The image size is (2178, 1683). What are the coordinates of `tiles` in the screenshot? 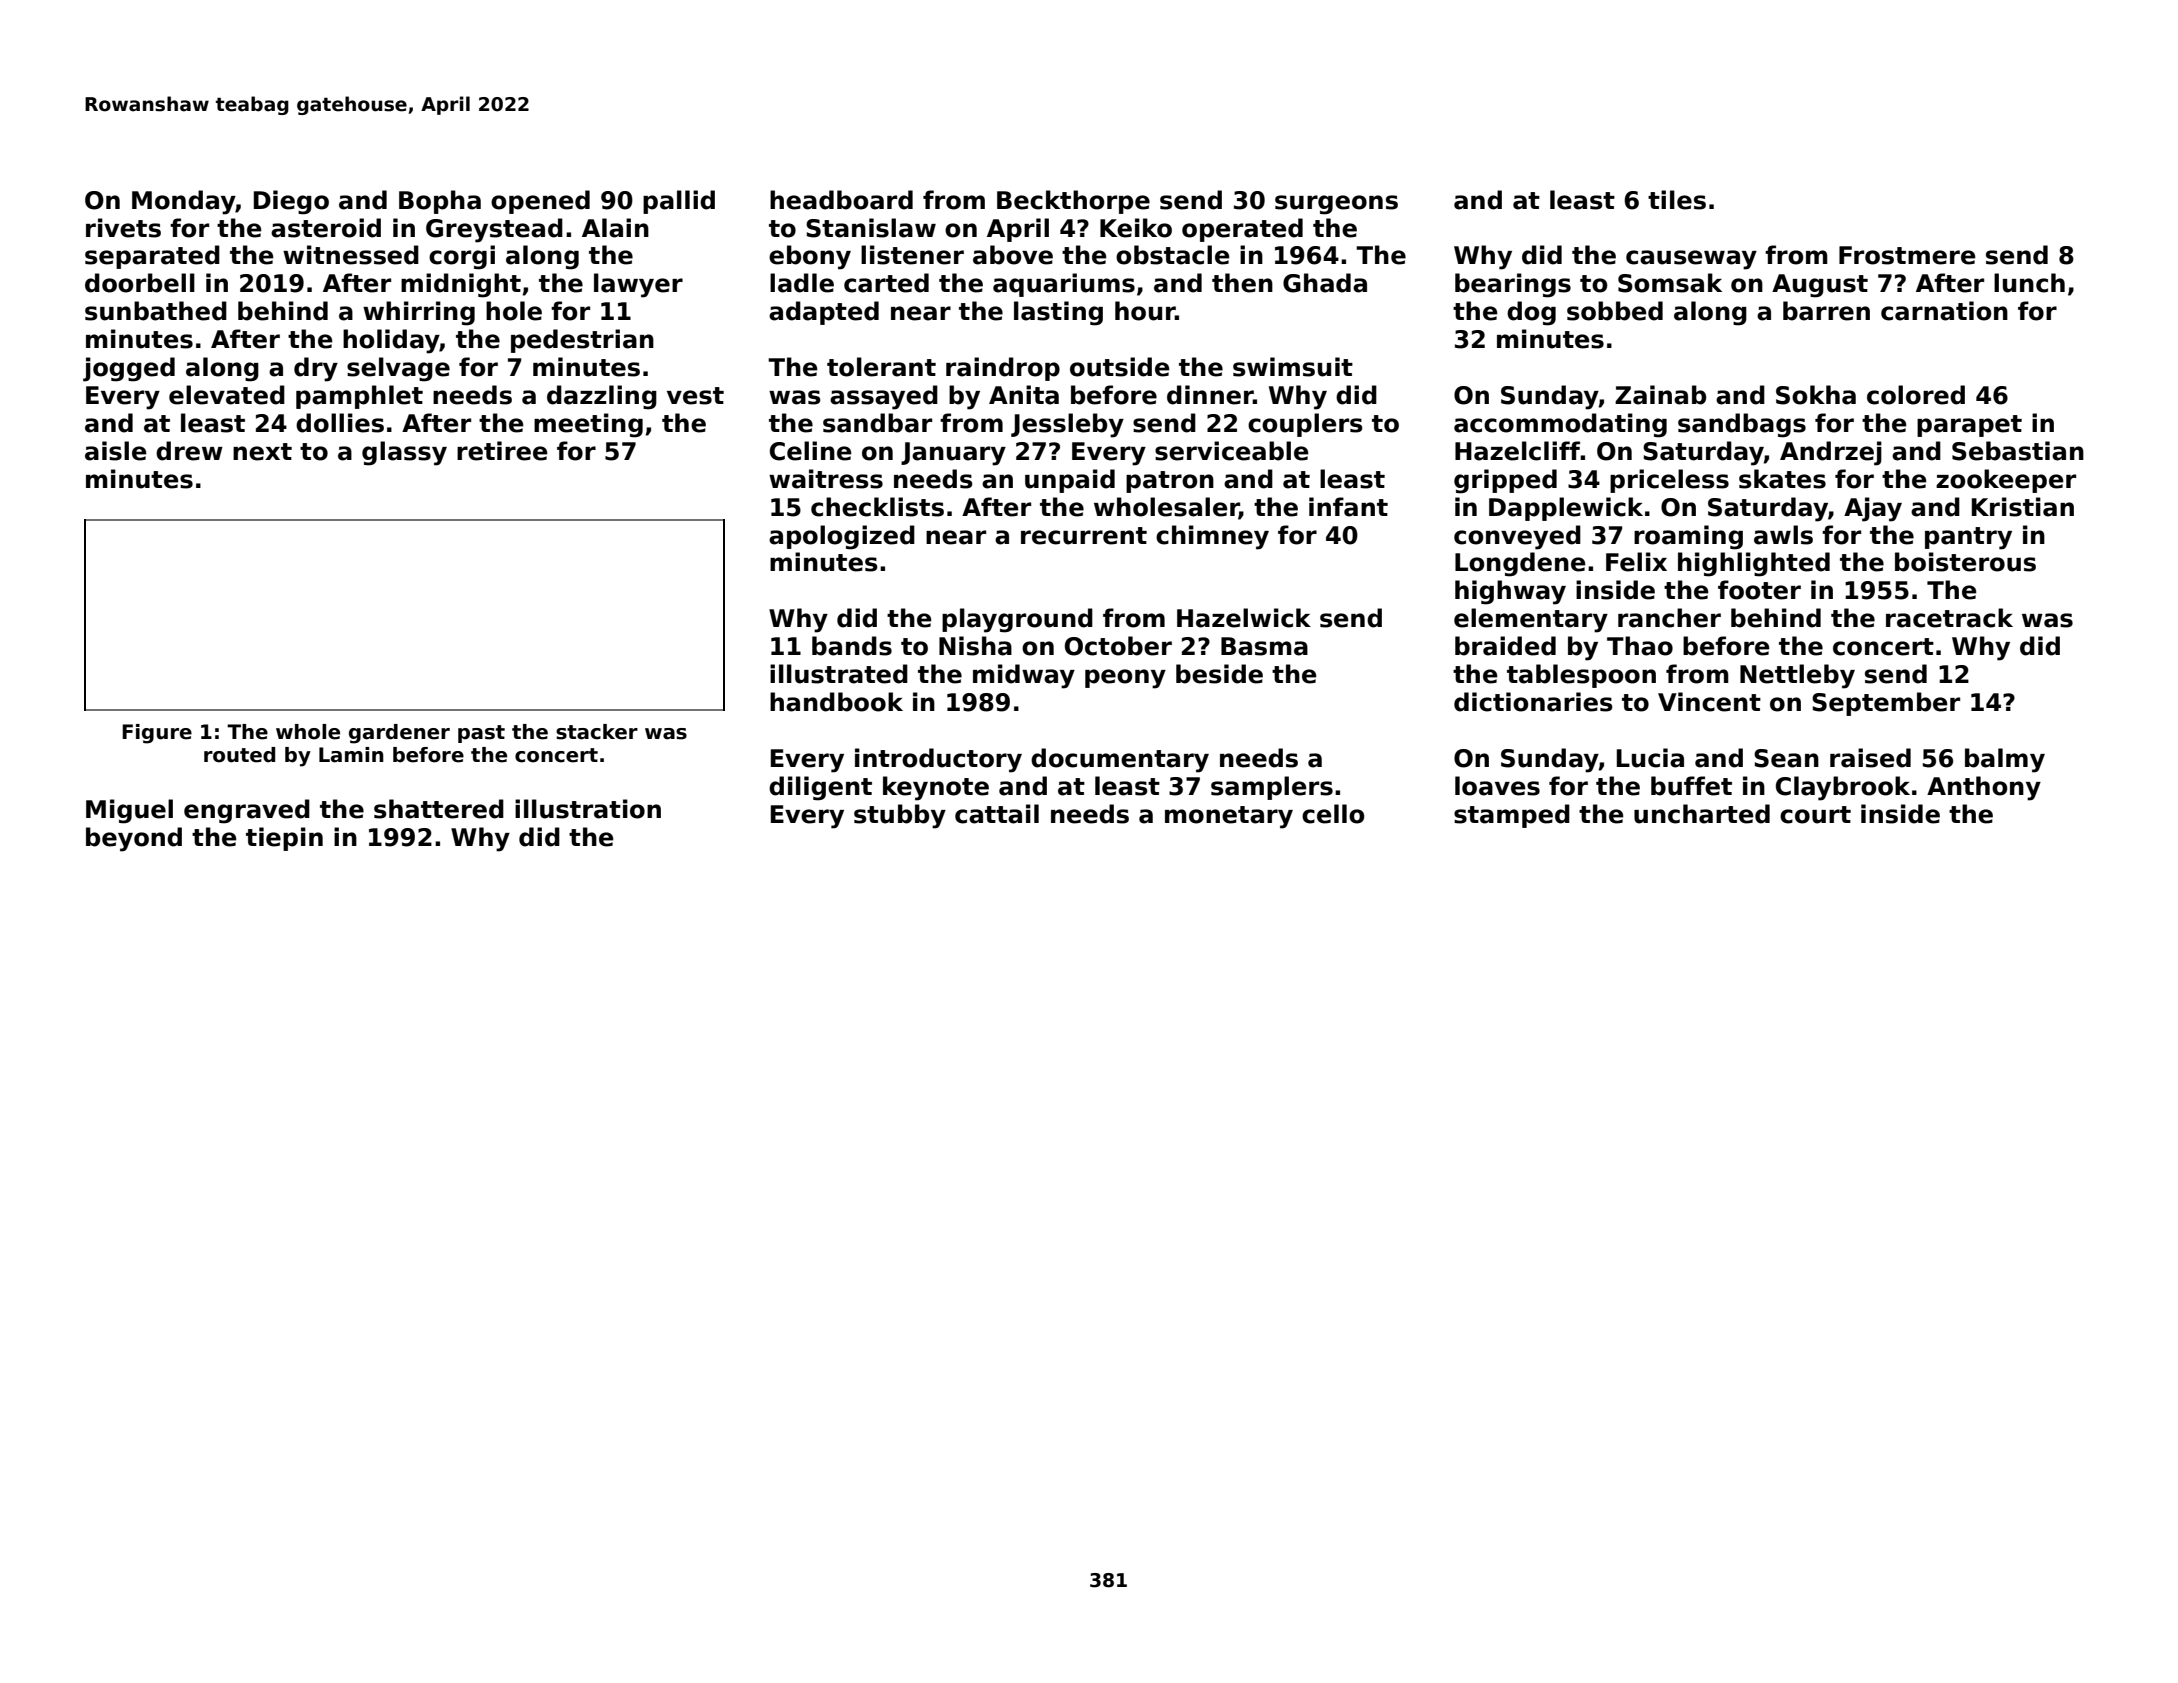 It's located at (1677, 200).
